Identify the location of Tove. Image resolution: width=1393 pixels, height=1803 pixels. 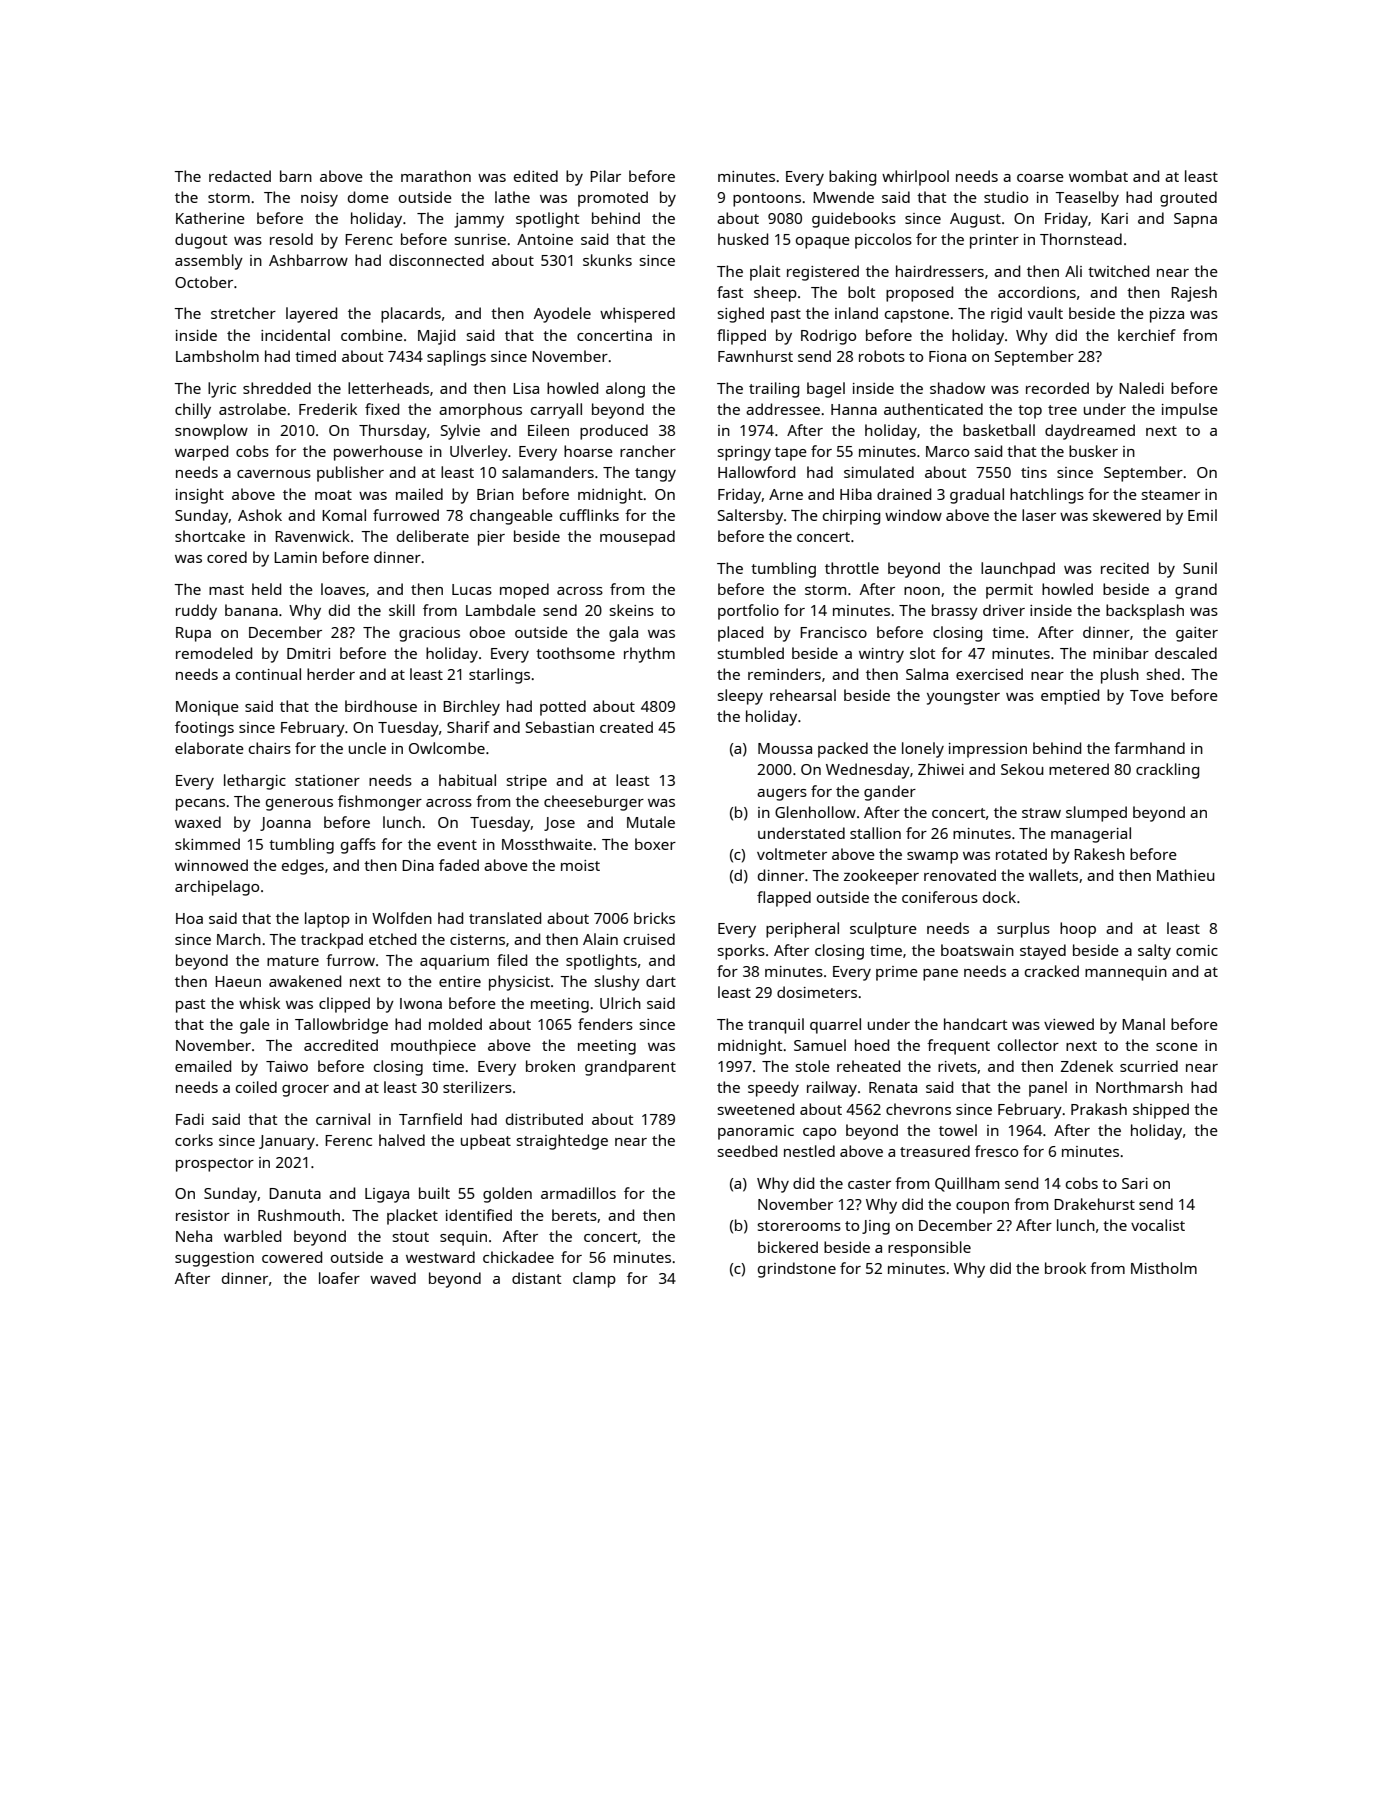
(1147, 695).
